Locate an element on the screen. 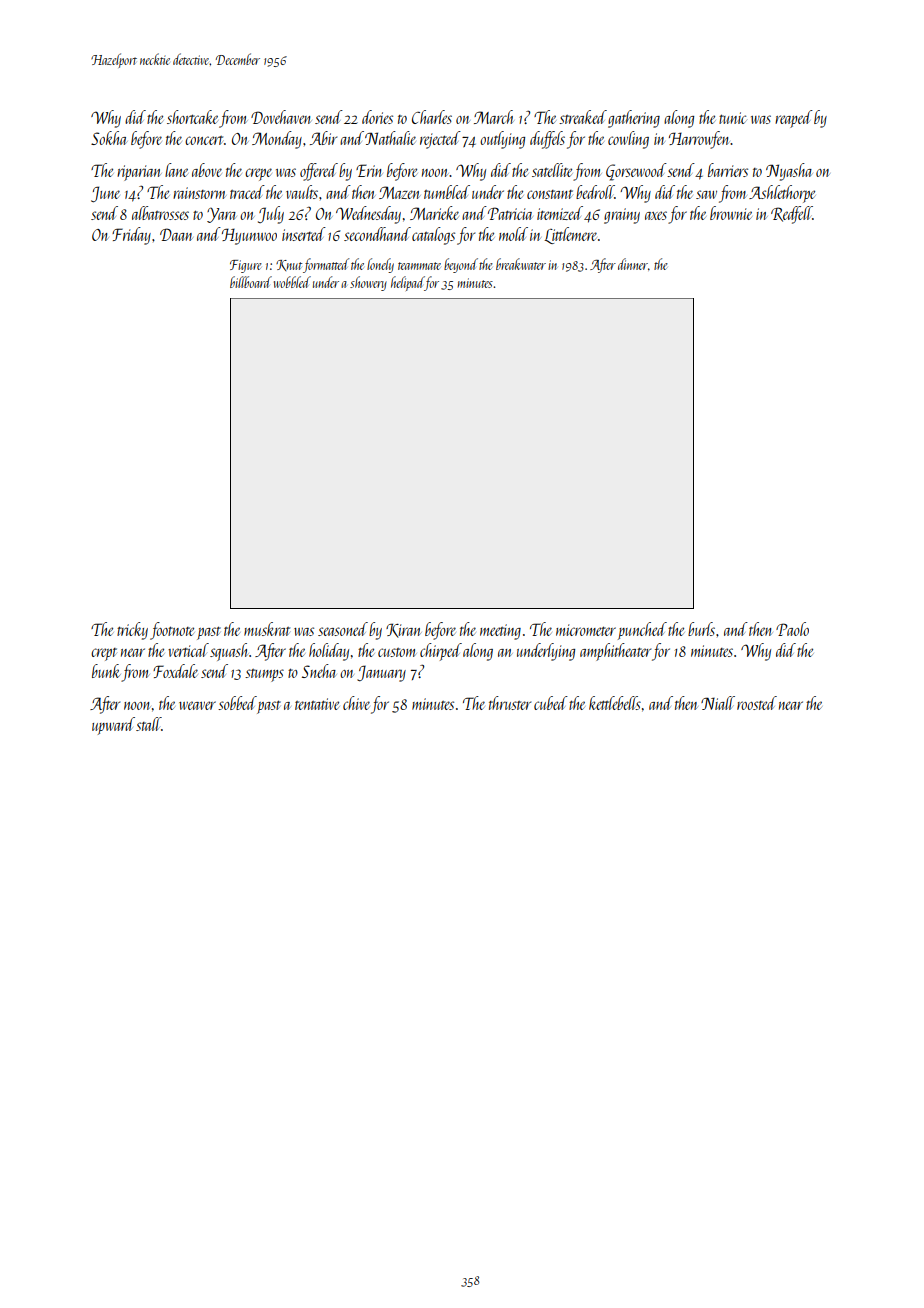  dinner is located at coordinates (633, 264).
